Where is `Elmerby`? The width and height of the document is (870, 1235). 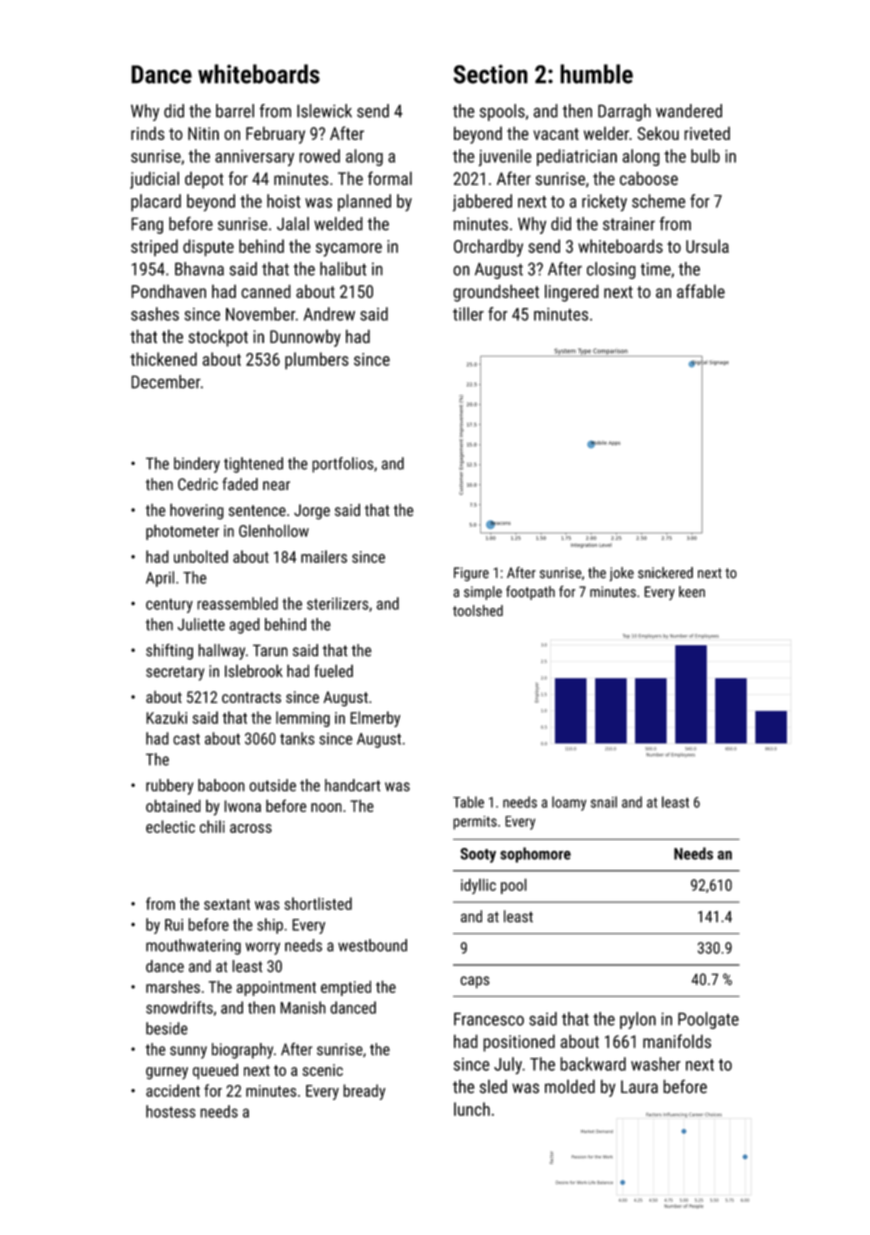 Elmerby is located at coordinates (375, 719).
